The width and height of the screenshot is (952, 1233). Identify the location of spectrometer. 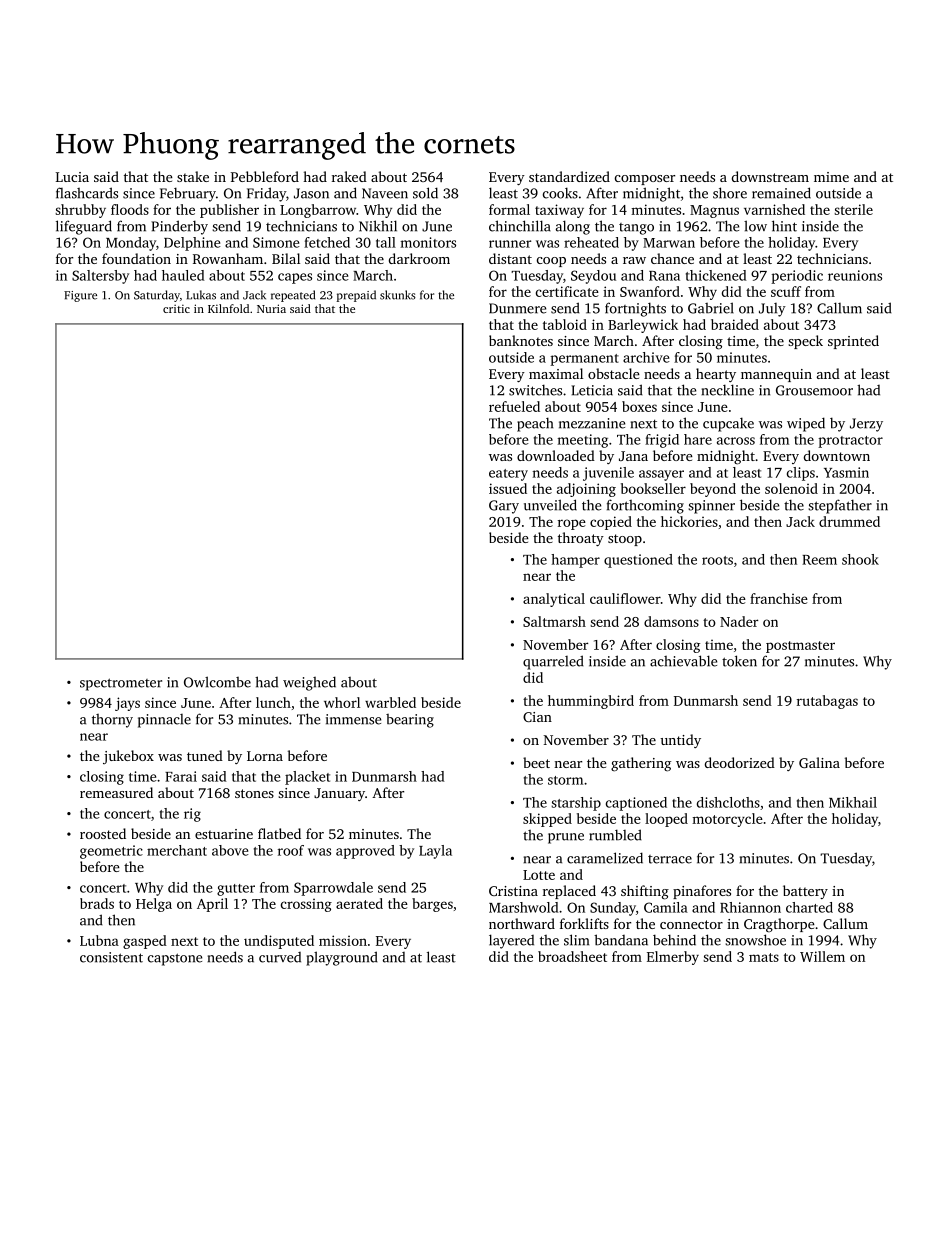
(121, 684).
